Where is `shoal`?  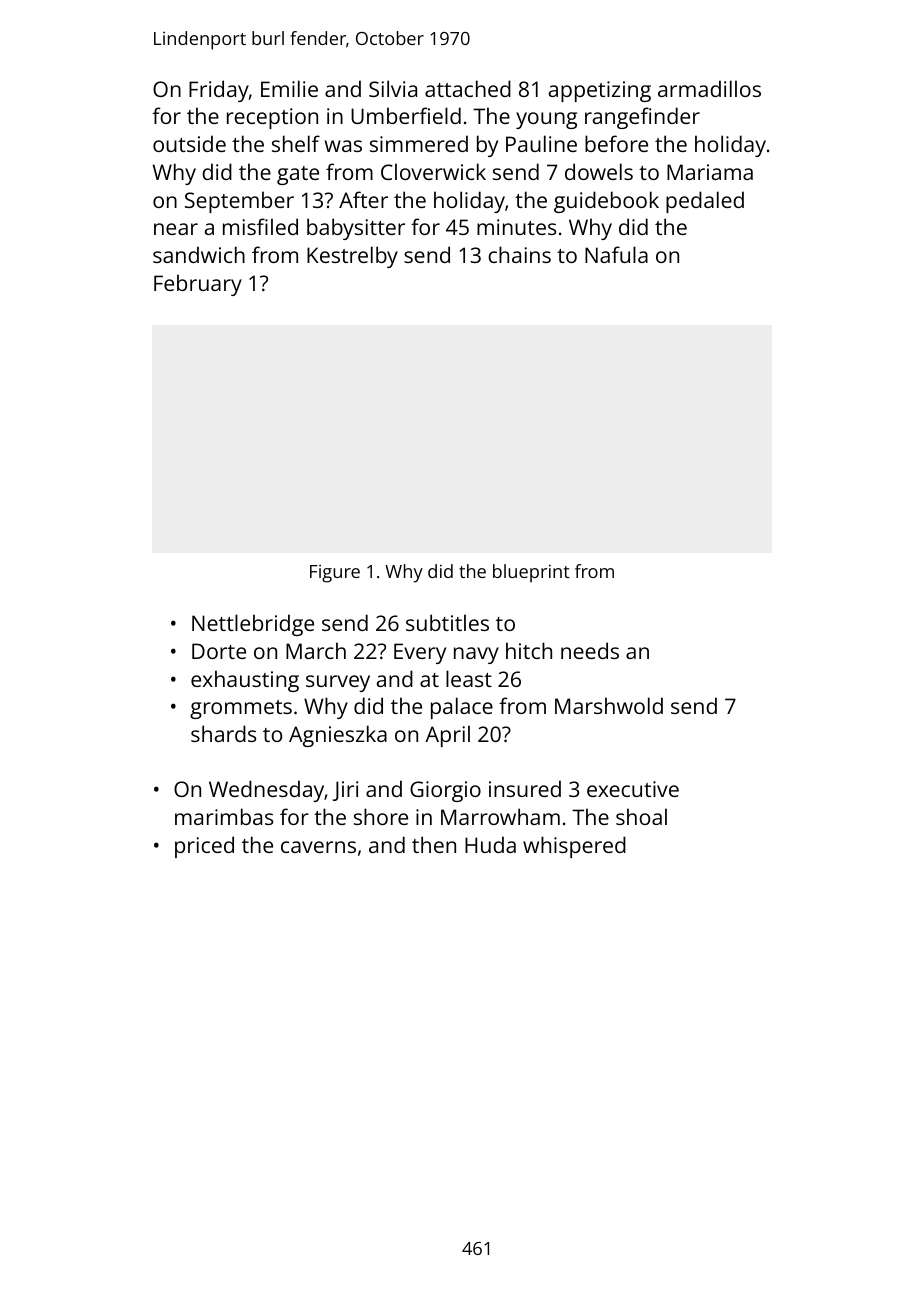 shoal is located at coordinates (641, 816).
